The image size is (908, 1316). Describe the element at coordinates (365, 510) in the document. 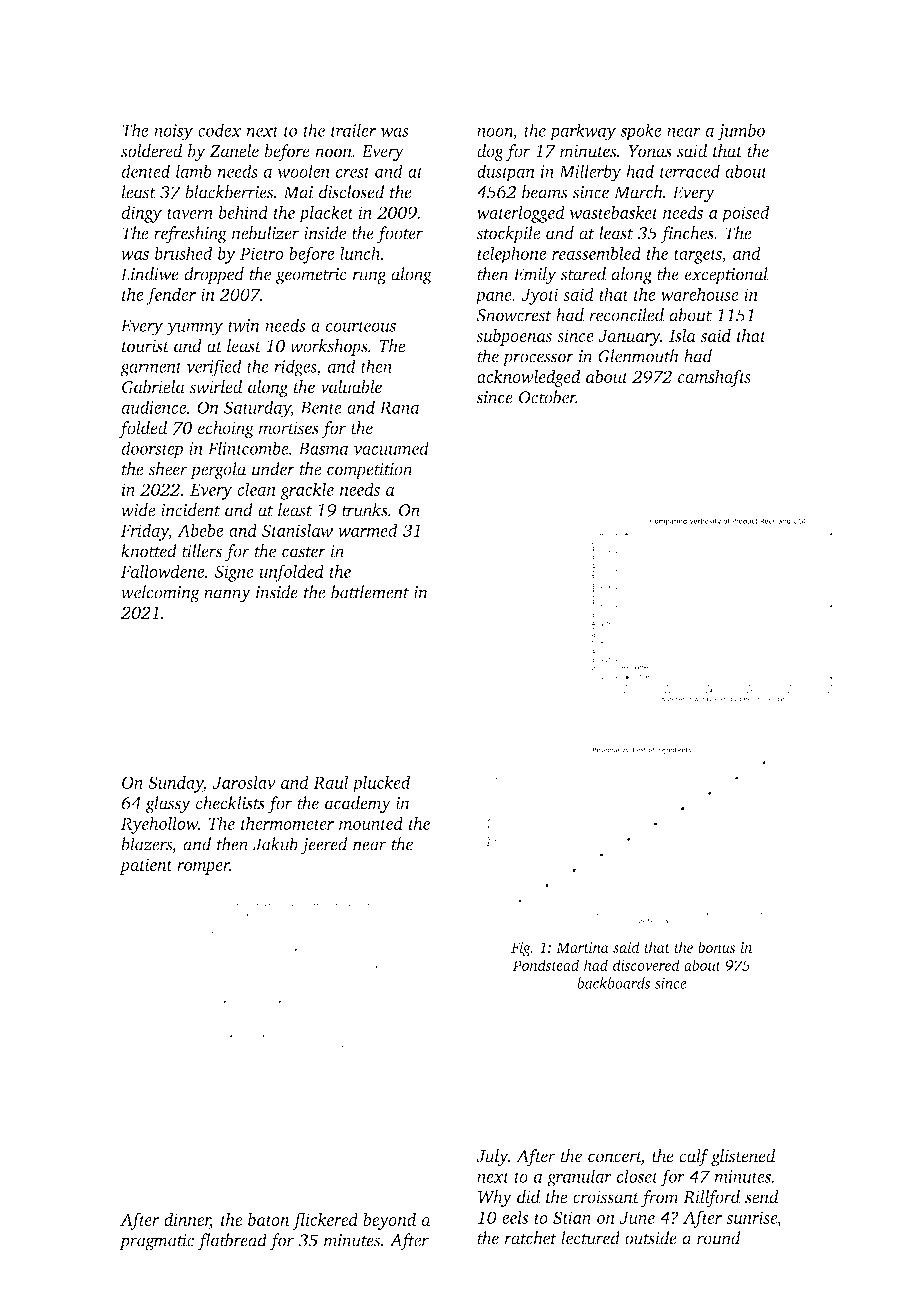

I see `trunks` at that location.
